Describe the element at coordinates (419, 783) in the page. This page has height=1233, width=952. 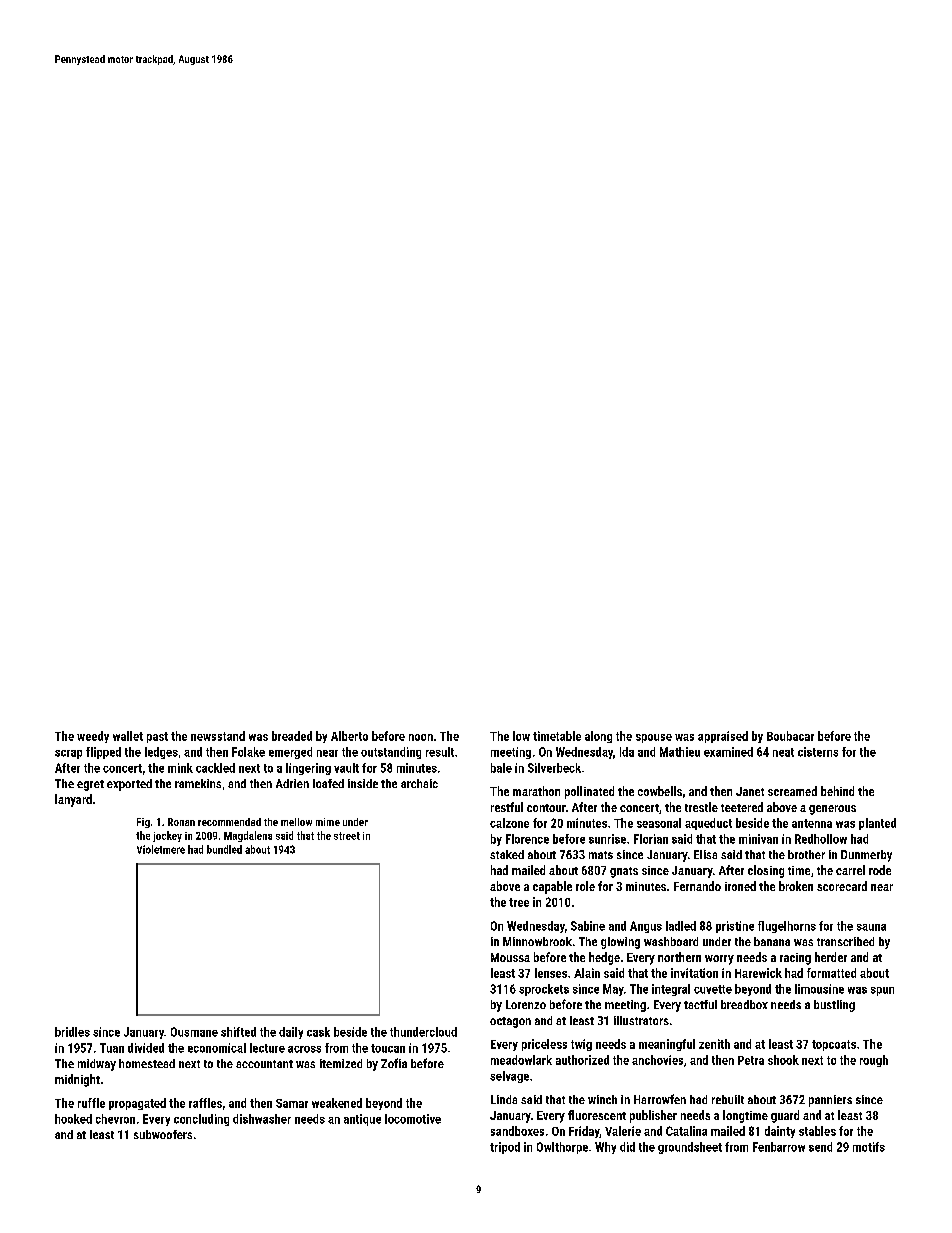
I see `archaic` at that location.
